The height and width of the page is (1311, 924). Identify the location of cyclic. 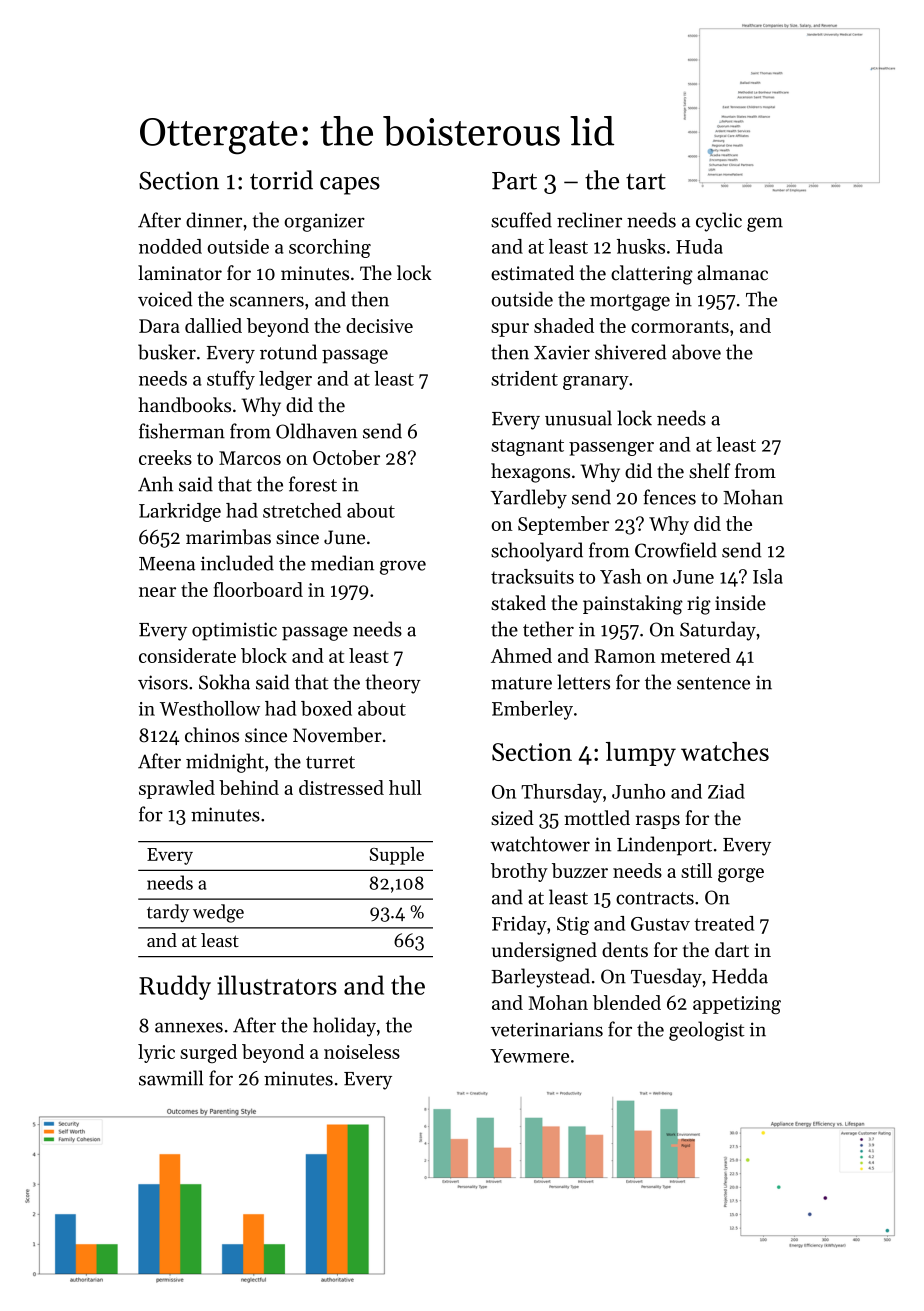
(719, 222).
